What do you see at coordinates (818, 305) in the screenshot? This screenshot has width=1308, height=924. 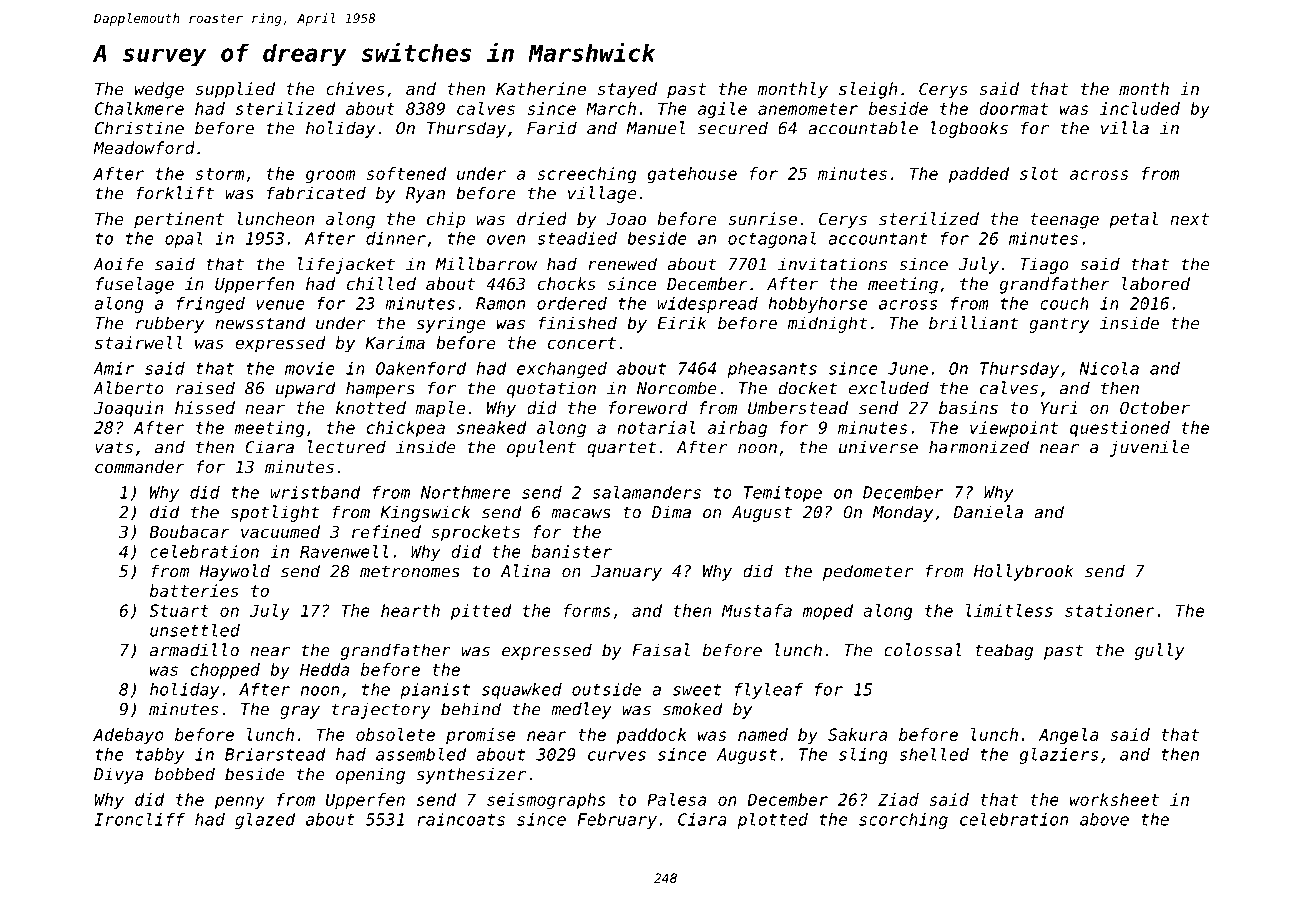 I see `hobbyhorse` at bounding box center [818, 305].
